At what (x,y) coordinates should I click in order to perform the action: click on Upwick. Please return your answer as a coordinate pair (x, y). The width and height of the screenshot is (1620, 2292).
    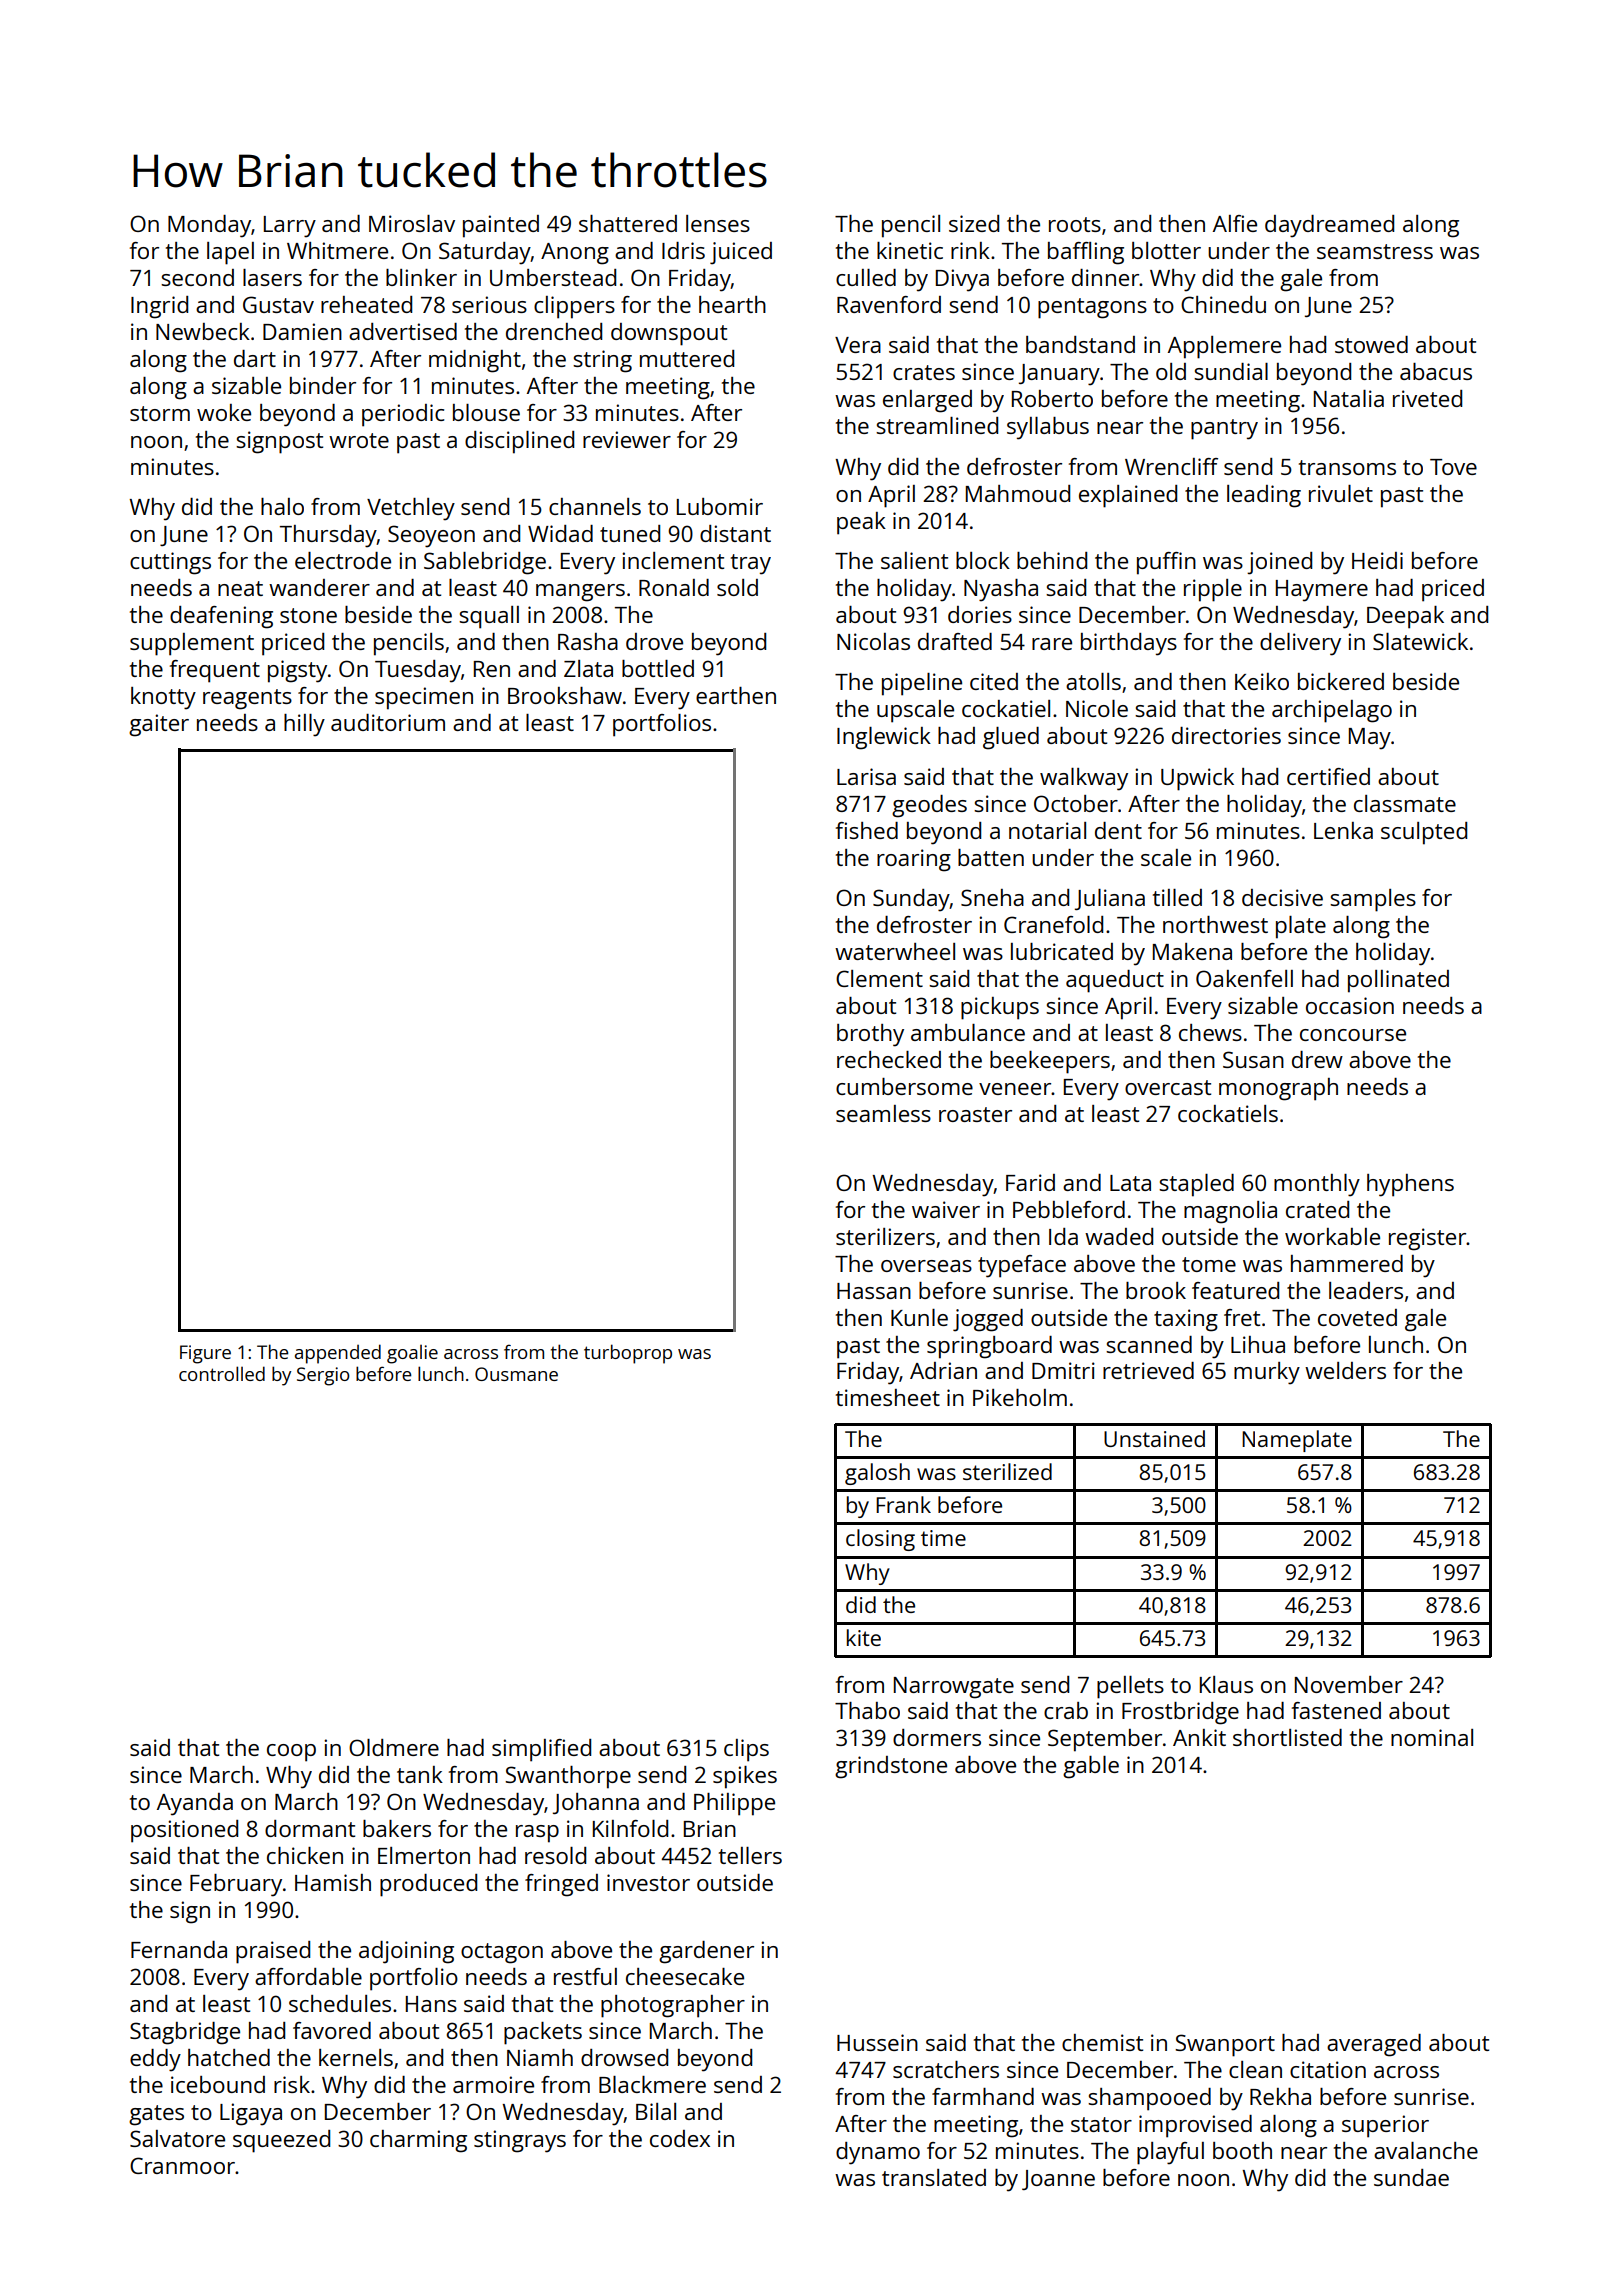
    Looking at the image, I should click on (1197, 779).
